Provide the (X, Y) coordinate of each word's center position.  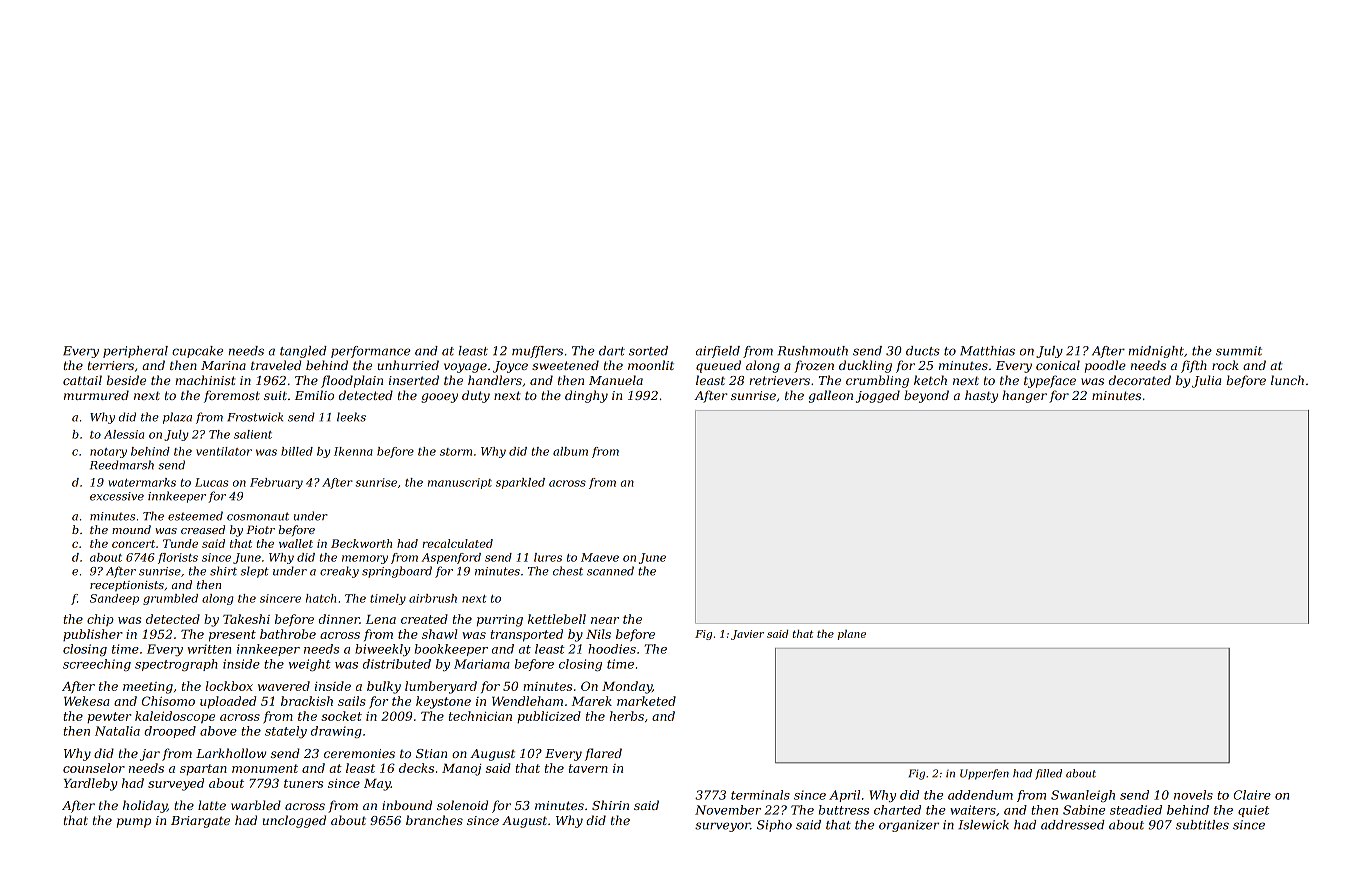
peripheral (135, 352)
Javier (747, 635)
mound (131, 529)
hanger (1024, 396)
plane (852, 635)
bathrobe (288, 634)
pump (134, 823)
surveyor (722, 827)
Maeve (600, 557)
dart (612, 351)
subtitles (1202, 825)
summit (1239, 351)
